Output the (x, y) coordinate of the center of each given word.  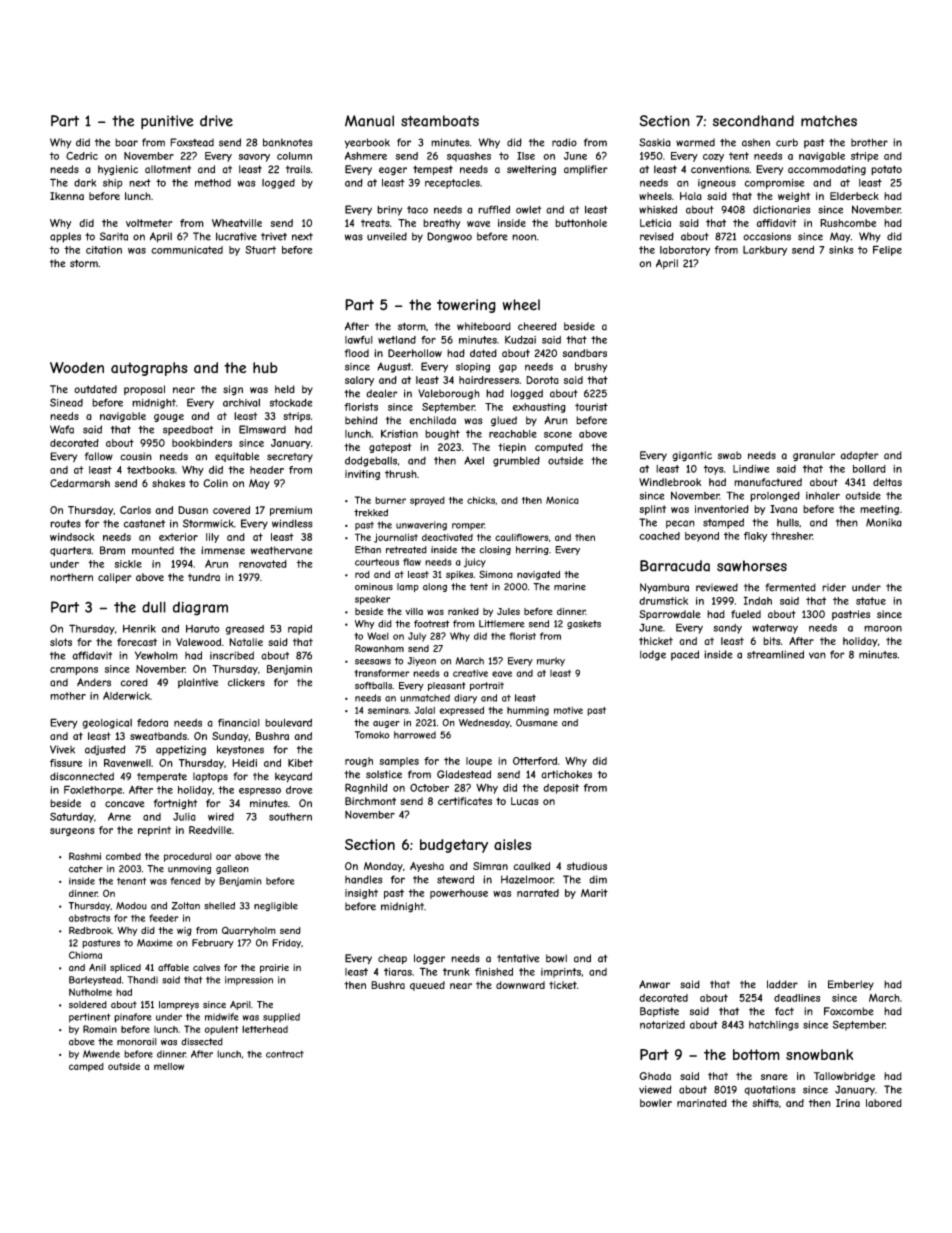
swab (730, 455)
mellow (169, 1066)
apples (65, 237)
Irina (848, 1103)
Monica (562, 500)
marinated (702, 1103)
